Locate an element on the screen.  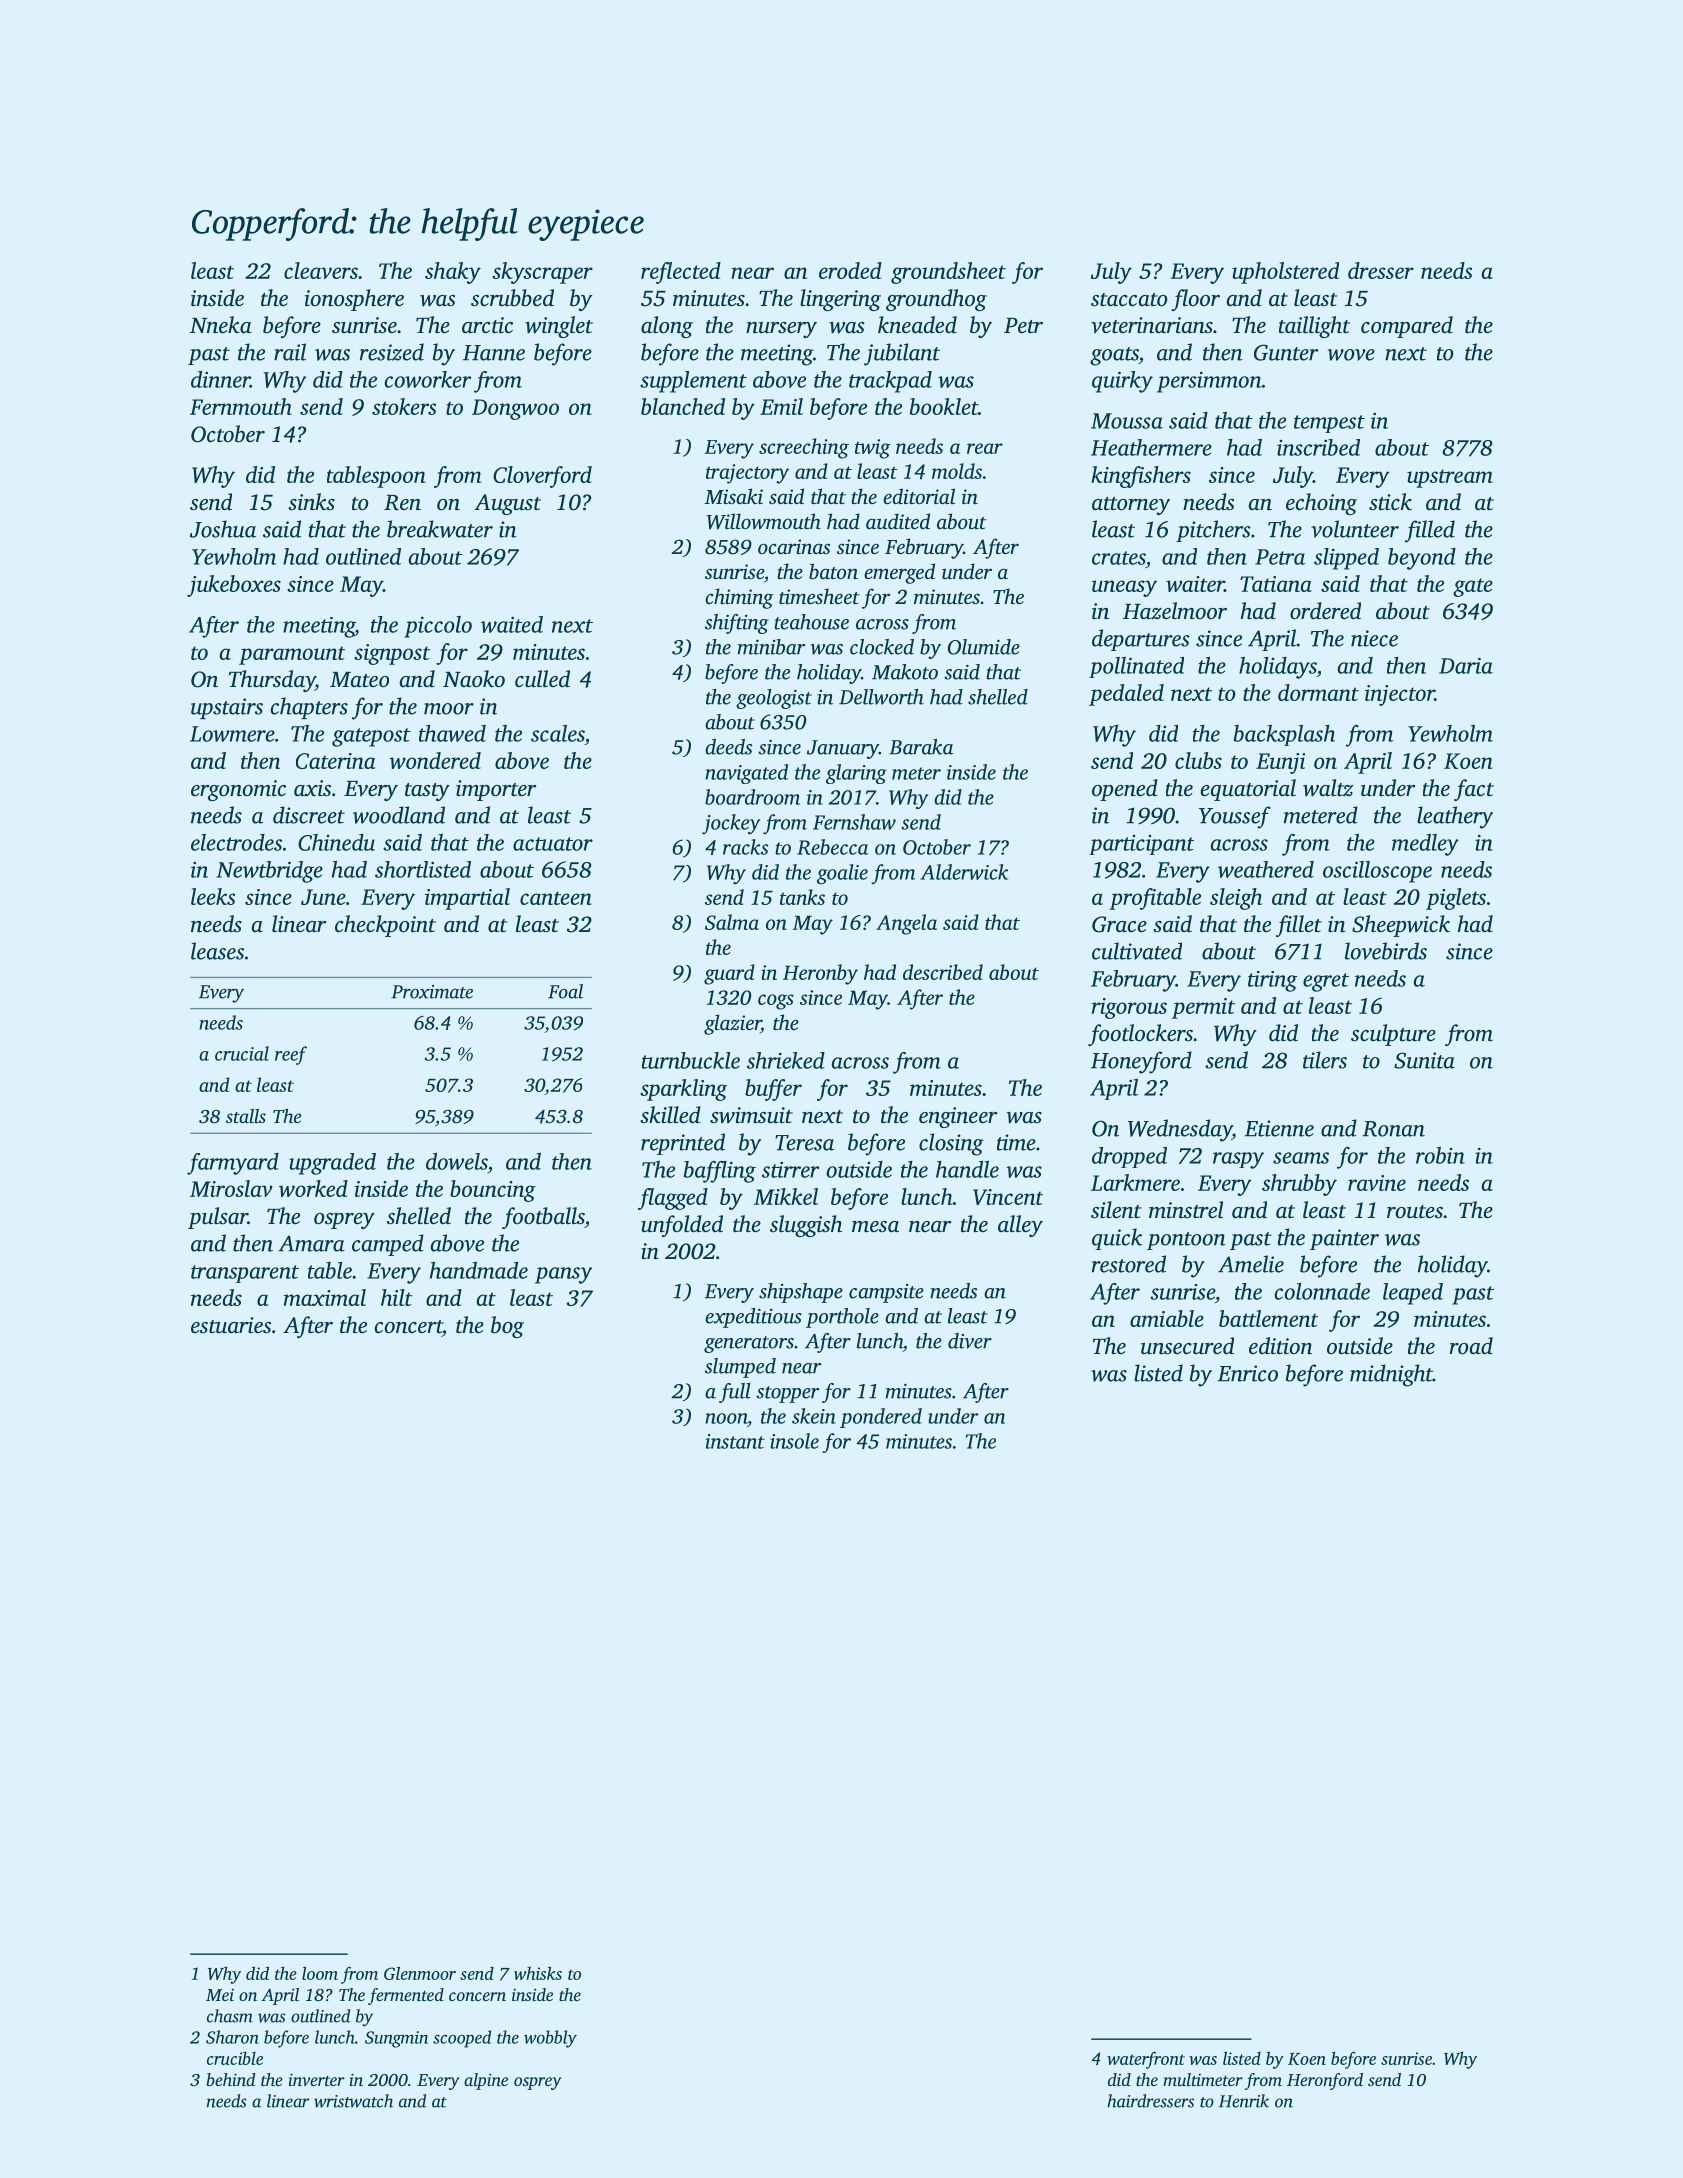
trackpad is located at coordinates (890, 382).
